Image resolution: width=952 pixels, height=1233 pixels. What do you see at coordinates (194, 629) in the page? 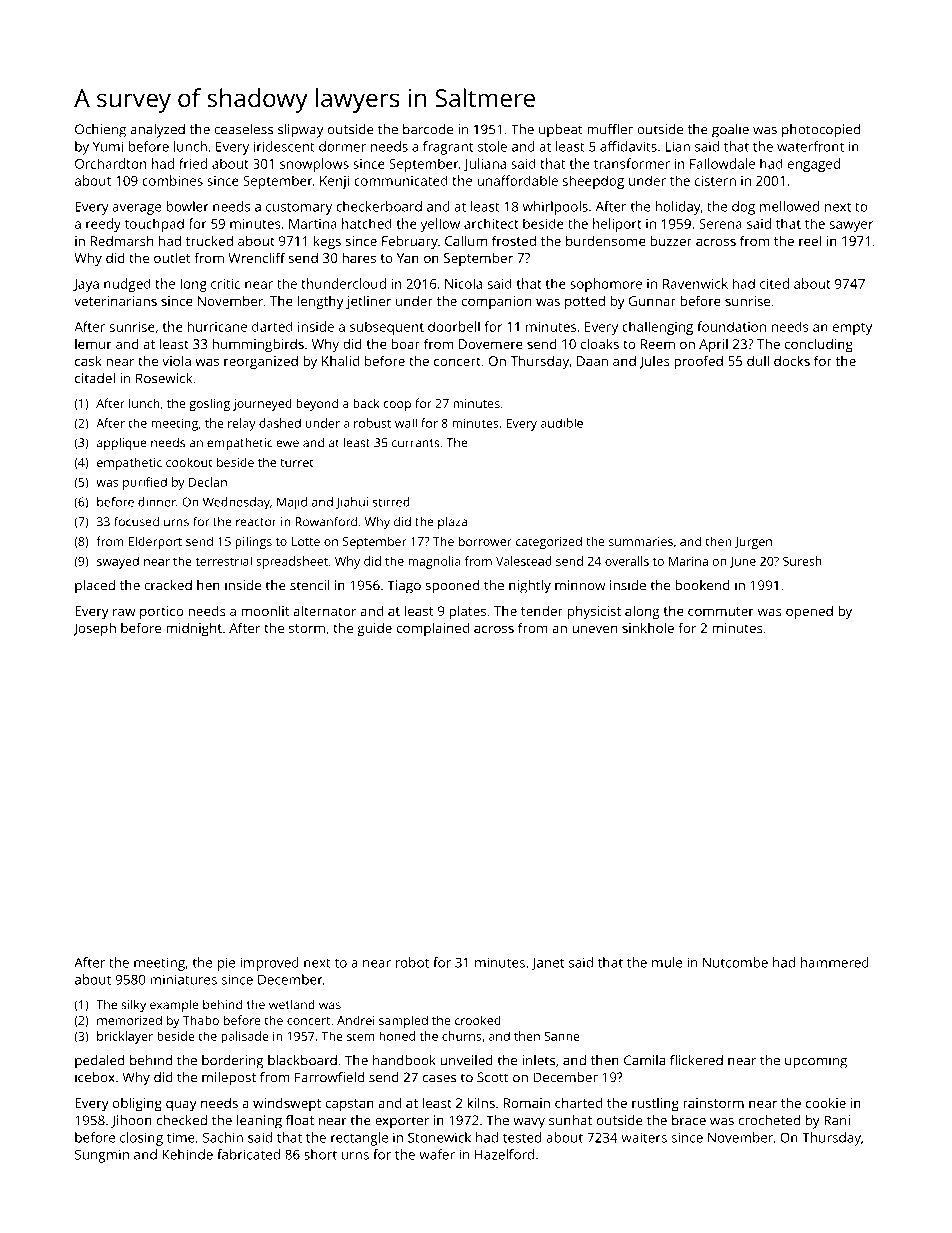
I see `midnight` at bounding box center [194, 629].
